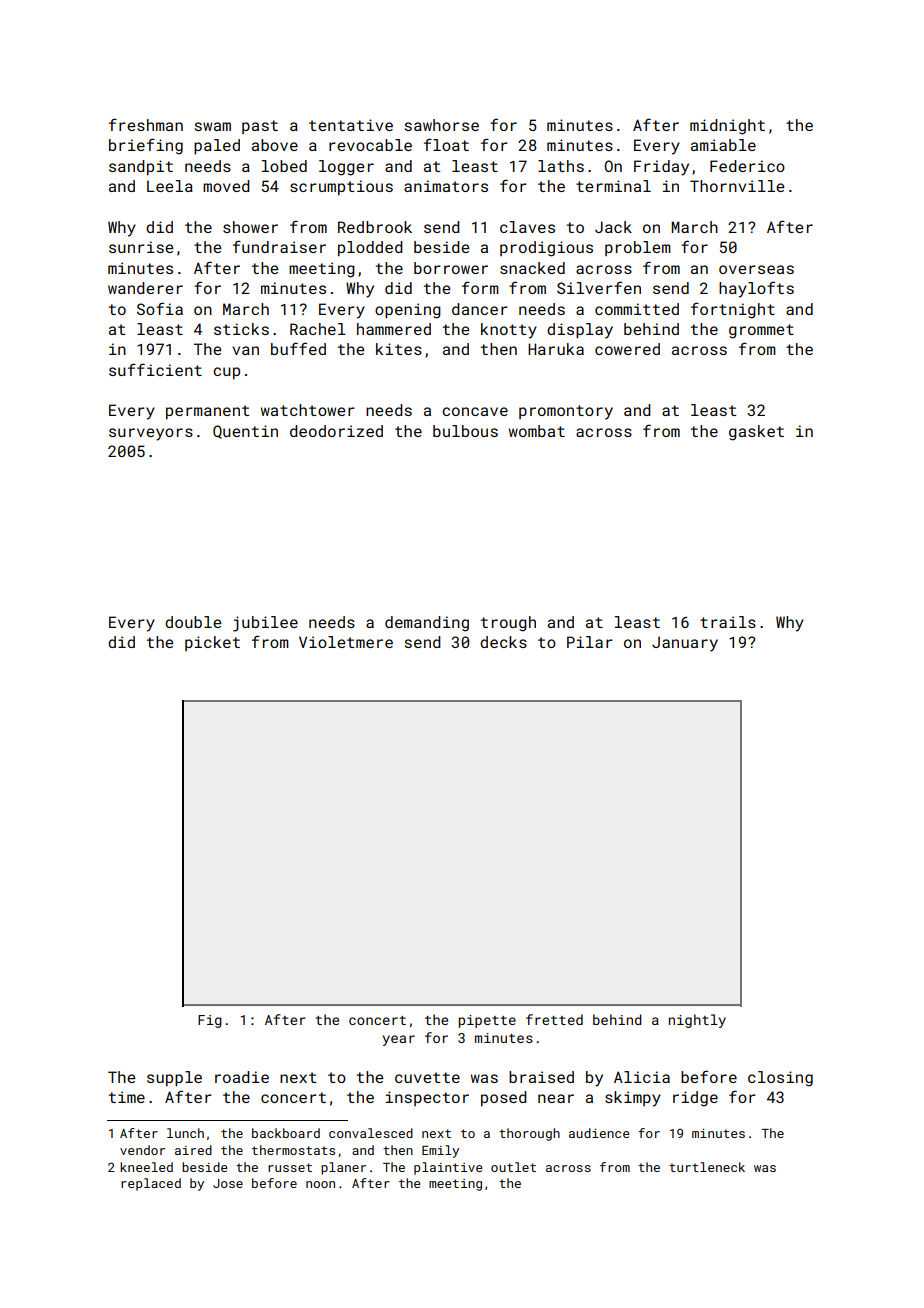  What do you see at coordinates (174, 1078) in the screenshot?
I see `supple` at bounding box center [174, 1078].
